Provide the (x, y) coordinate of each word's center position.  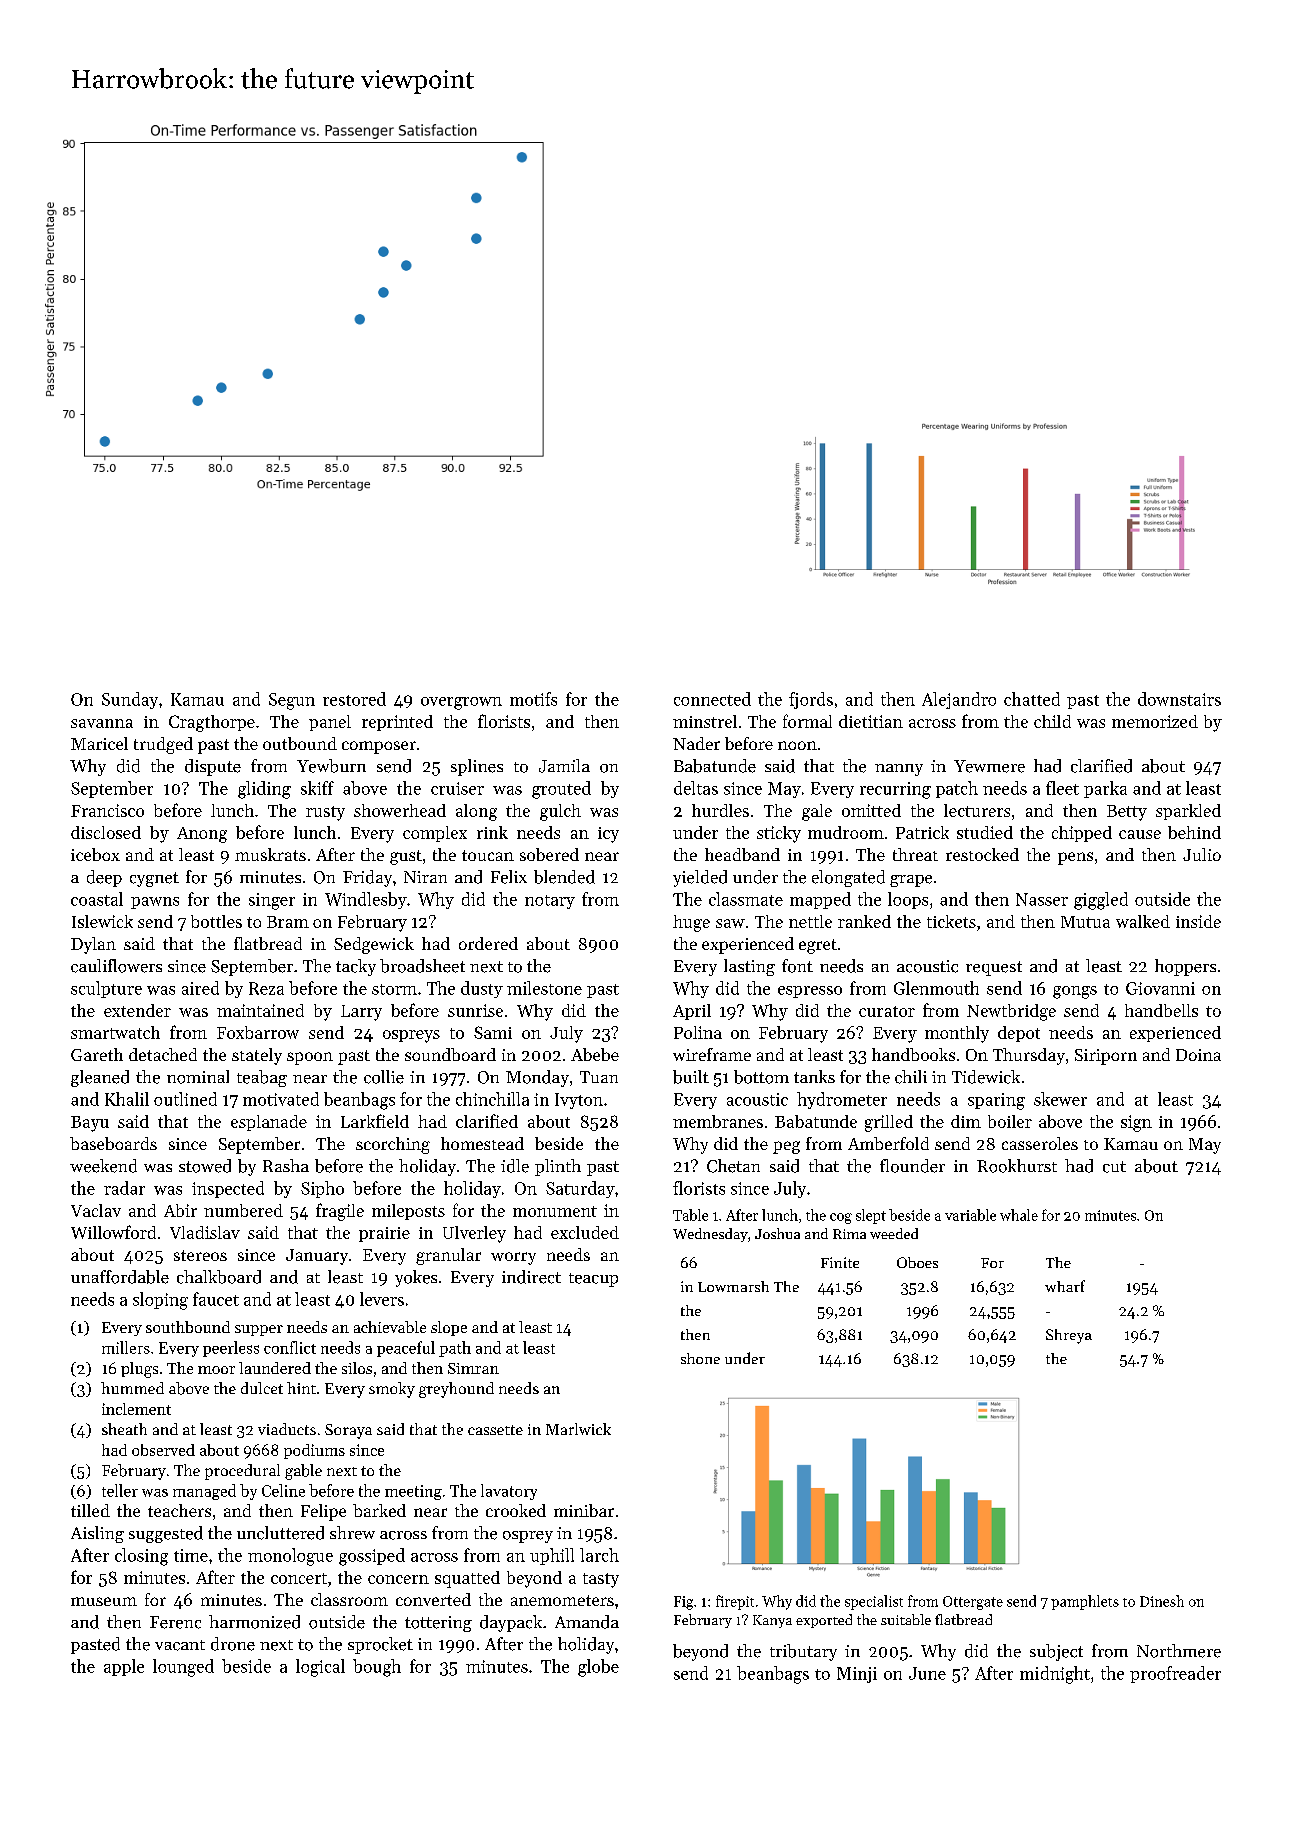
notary (550, 902)
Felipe (323, 1512)
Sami (493, 1032)
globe (598, 1668)
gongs (1075, 992)
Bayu (90, 1124)
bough (377, 1668)
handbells (1161, 1010)
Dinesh (1162, 1601)
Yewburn (331, 766)
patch (957, 789)
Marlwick (578, 1429)
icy (608, 835)
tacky (356, 967)
